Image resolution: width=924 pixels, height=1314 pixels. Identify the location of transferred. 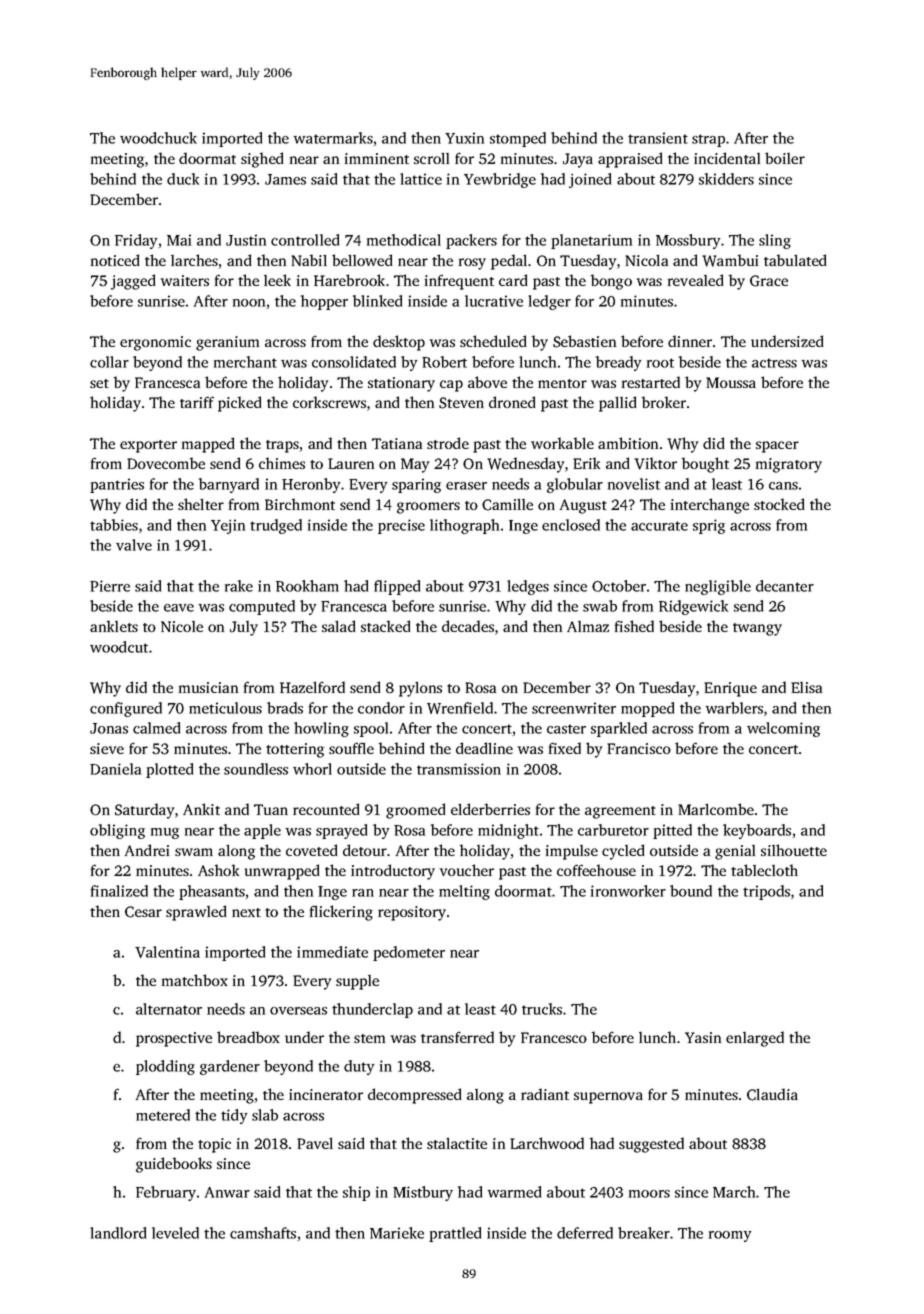
(457, 1037).
